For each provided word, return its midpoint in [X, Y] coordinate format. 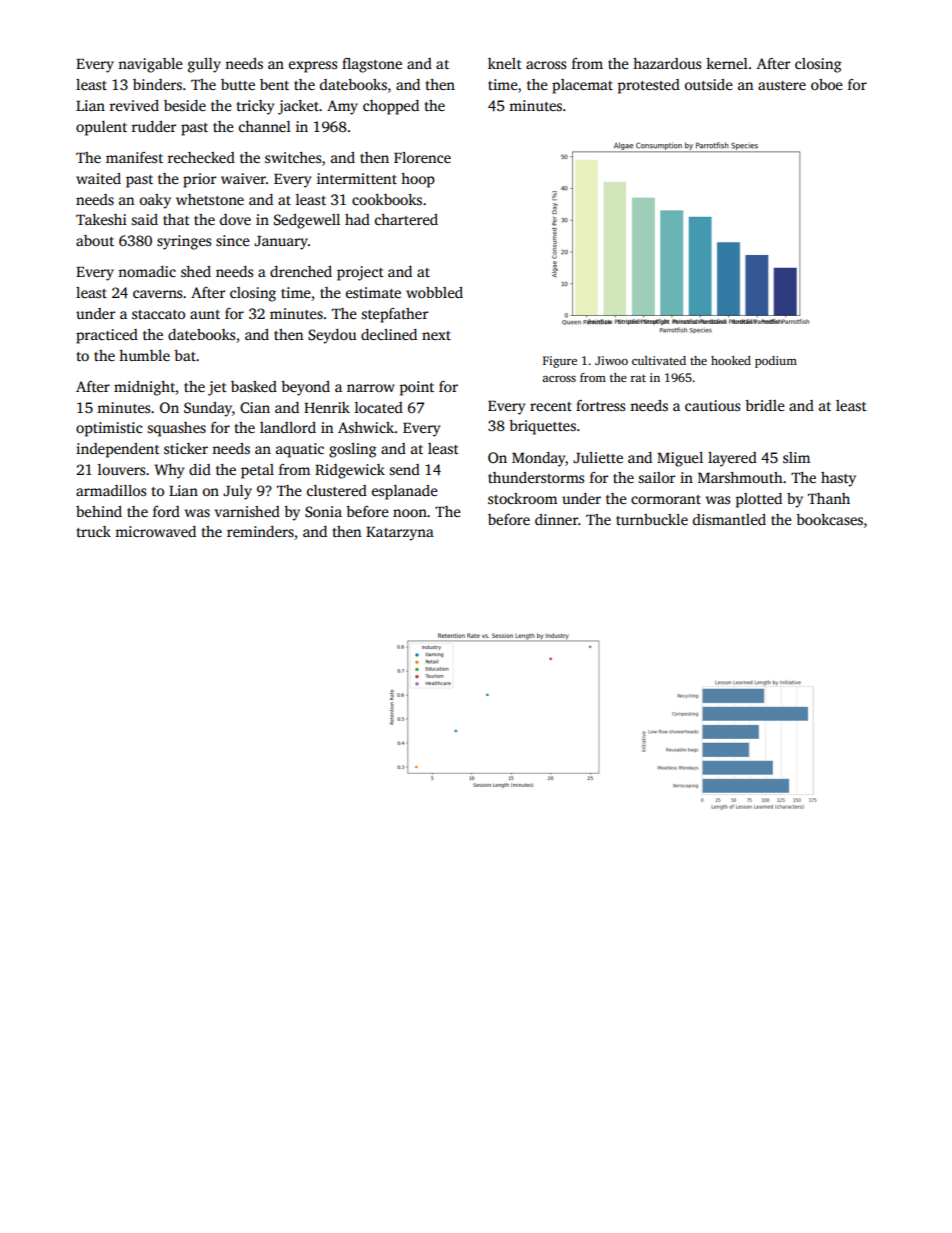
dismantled [729, 519]
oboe [827, 84]
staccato [158, 314]
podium [776, 362]
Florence [422, 157]
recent [551, 406]
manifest [134, 157]
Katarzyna [400, 534]
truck [94, 531]
